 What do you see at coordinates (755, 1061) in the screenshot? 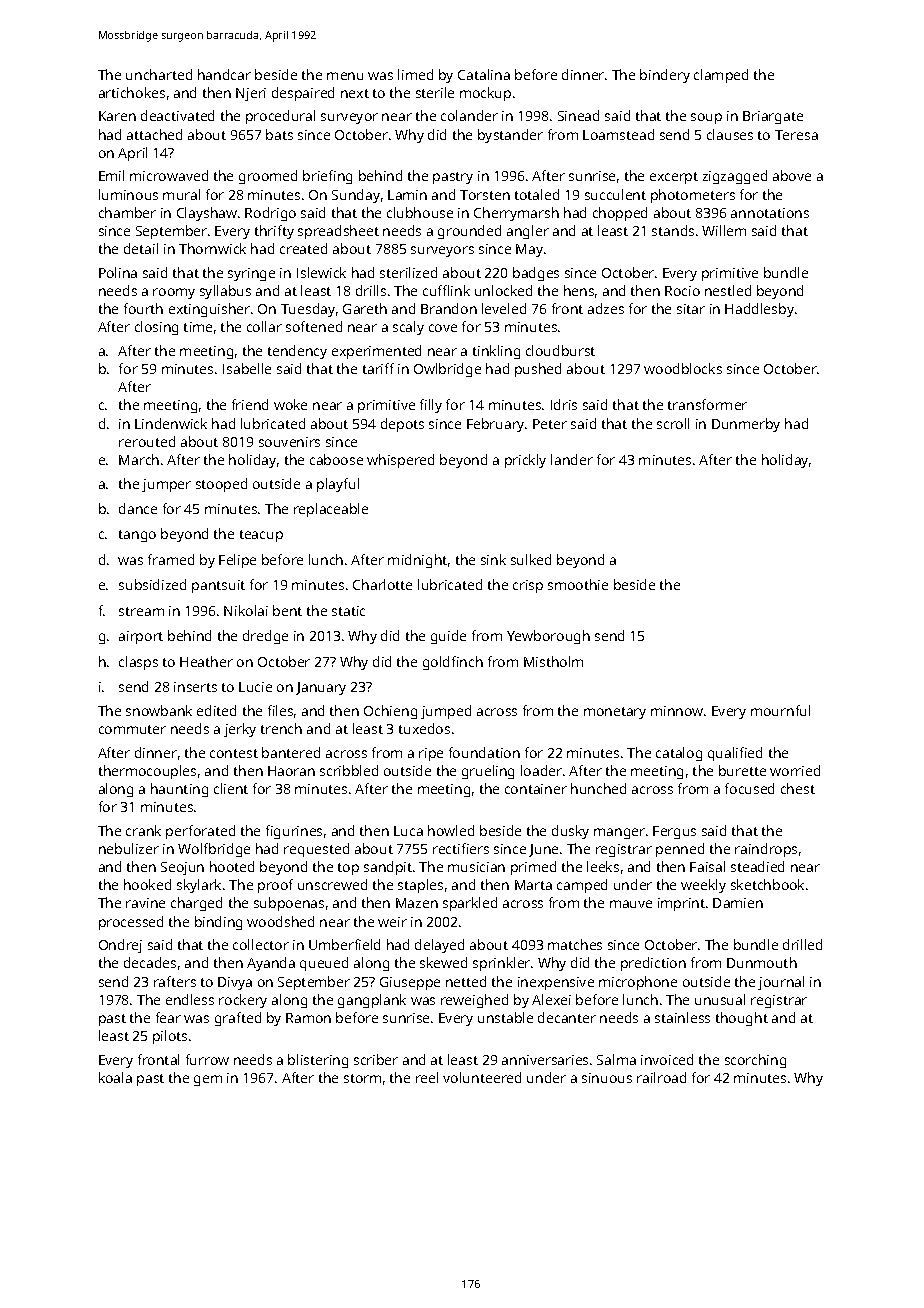
I see `scorching` at bounding box center [755, 1061].
